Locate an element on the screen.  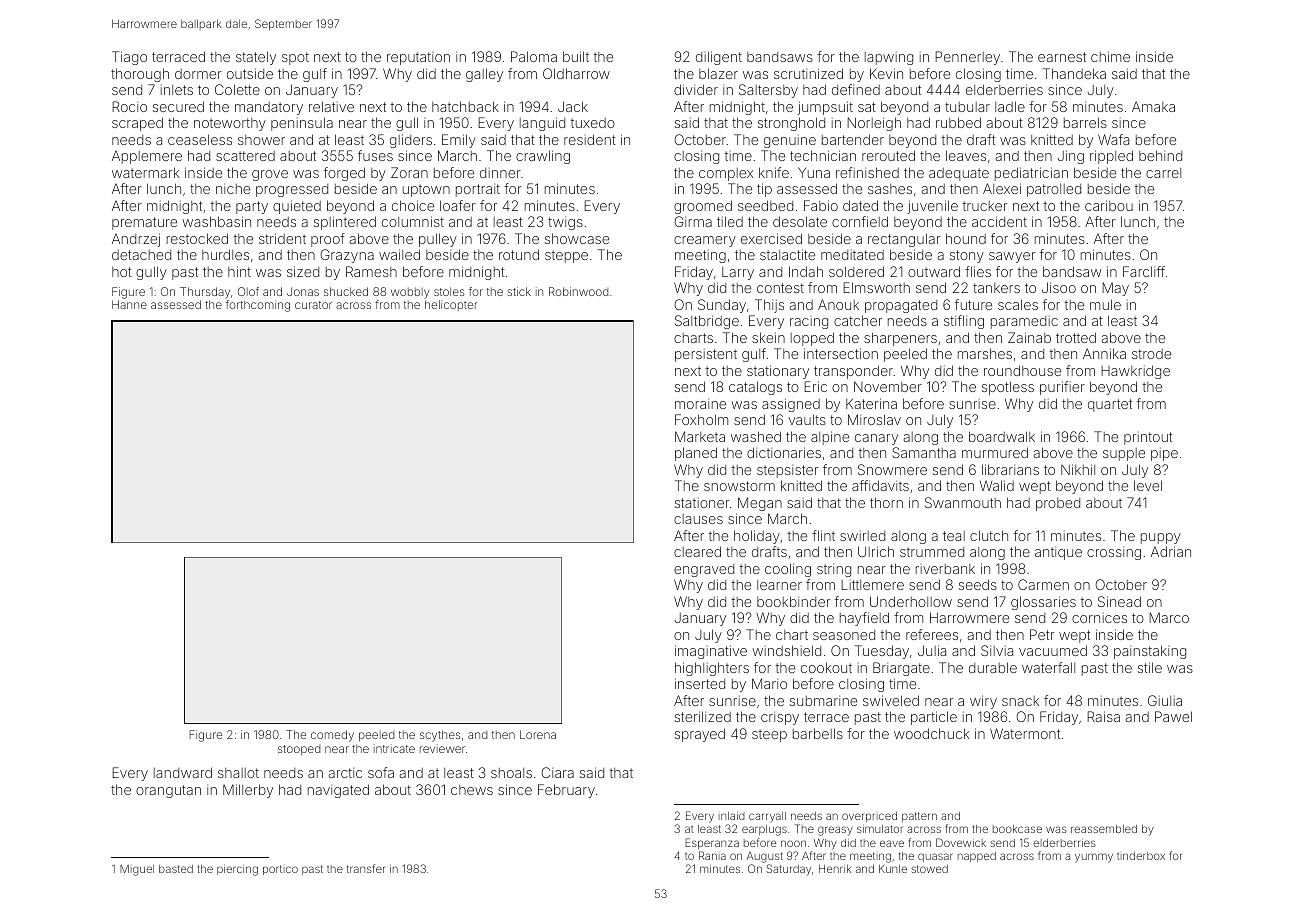
Saturday is located at coordinates (788, 869).
